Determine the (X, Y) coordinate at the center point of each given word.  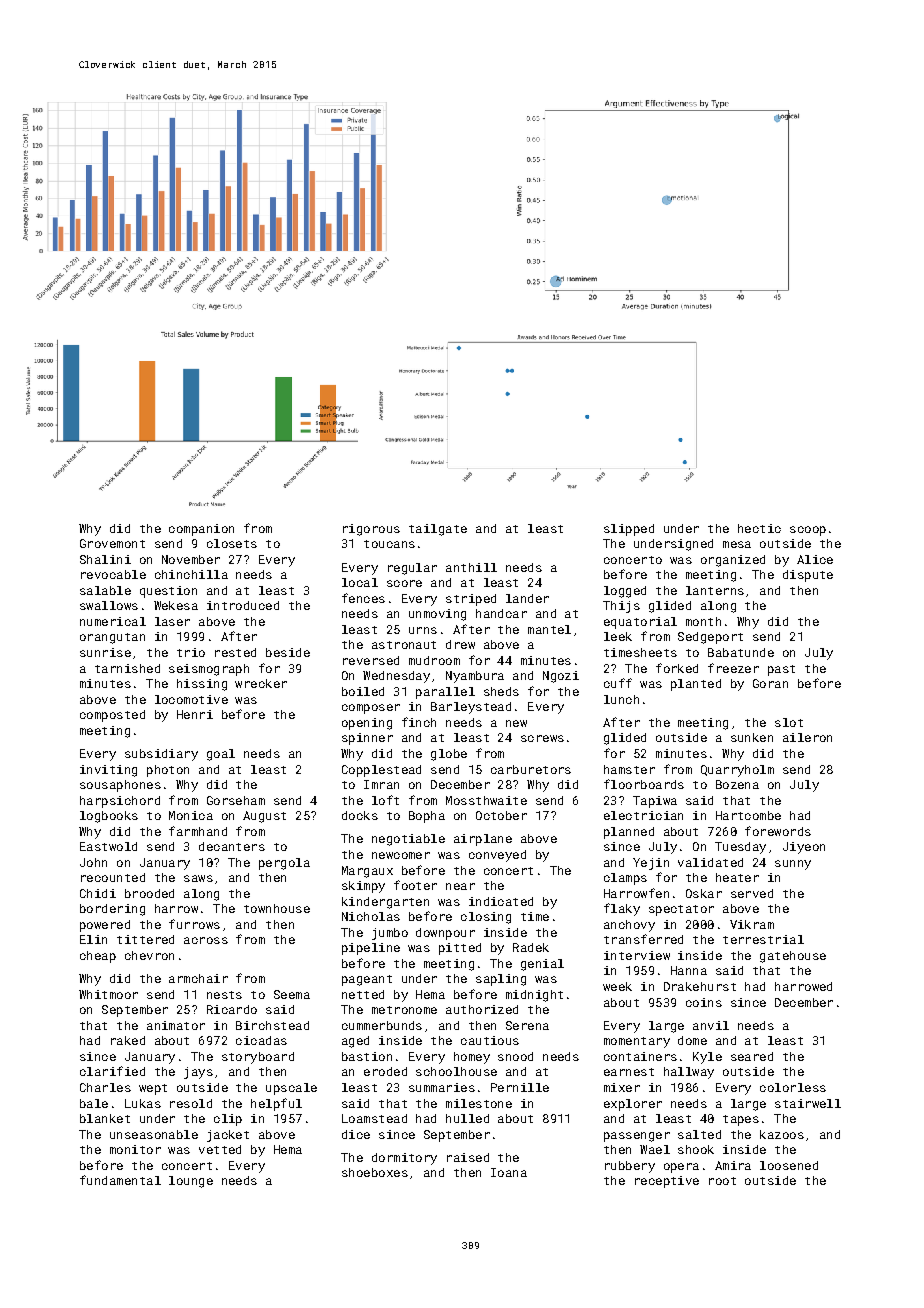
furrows (194, 924)
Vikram (752, 924)
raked (128, 1040)
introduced (243, 605)
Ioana (509, 1172)
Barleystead (471, 708)
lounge (191, 1182)
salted (699, 1134)
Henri (195, 714)
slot (789, 722)
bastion (367, 1056)
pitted (460, 949)
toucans (389, 544)
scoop (808, 531)
